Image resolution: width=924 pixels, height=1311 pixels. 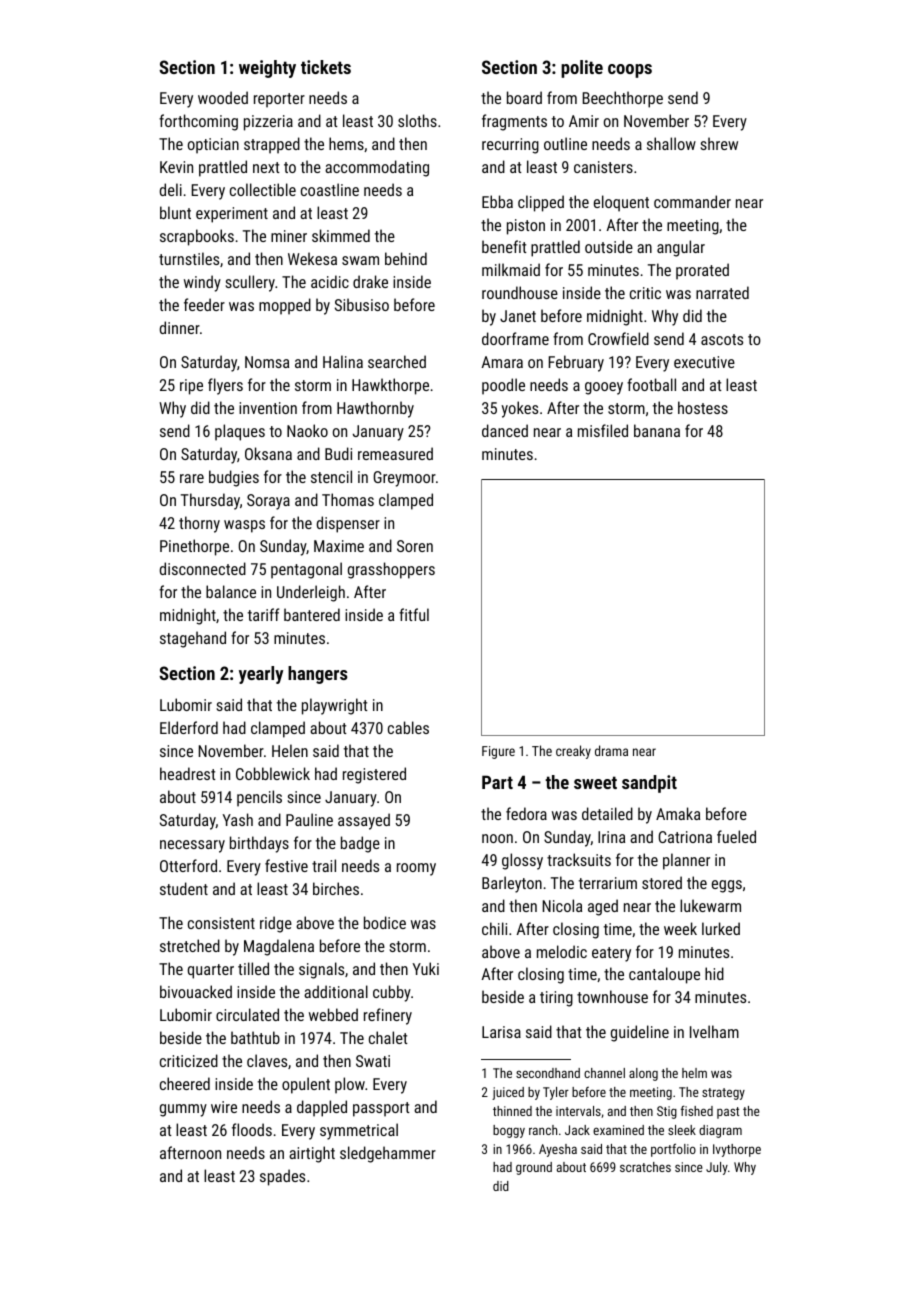 I want to click on banana, so click(x=657, y=430).
